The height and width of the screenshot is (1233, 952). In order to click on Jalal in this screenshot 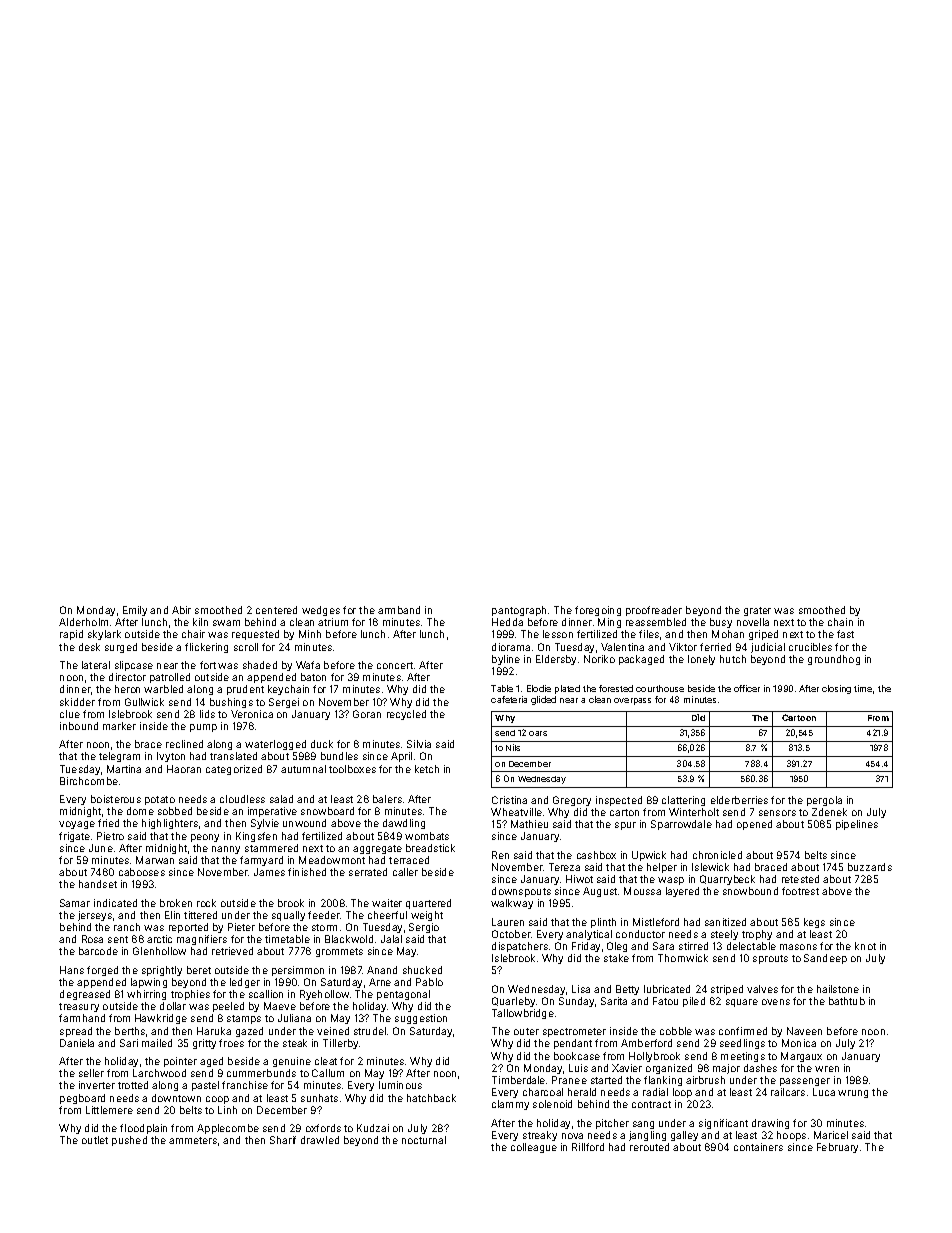, I will do `click(391, 939)`.
